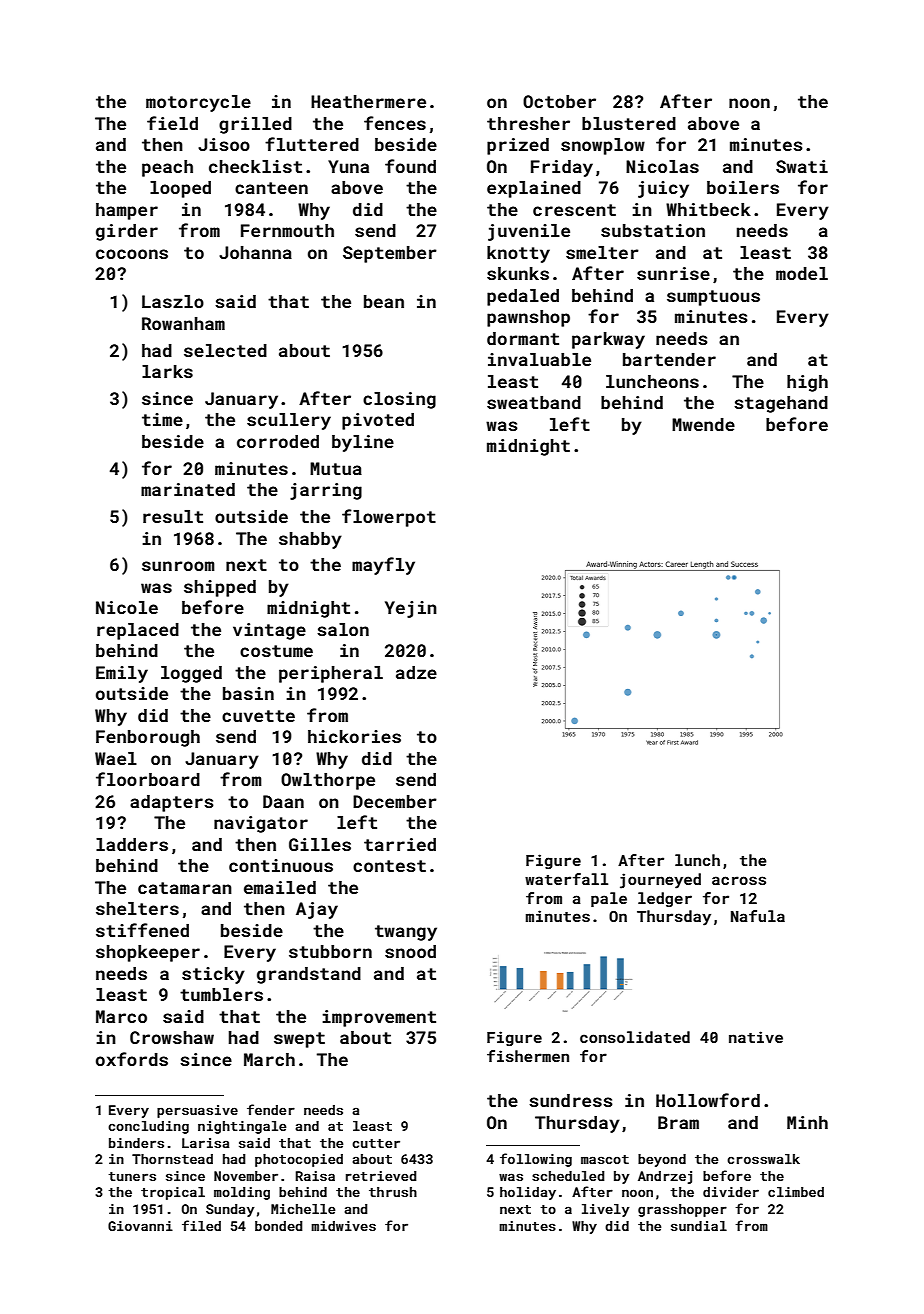 This document has height=1314, width=924. Describe the element at coordinates (127, 211) in the document. I see `hamper` at that location.
